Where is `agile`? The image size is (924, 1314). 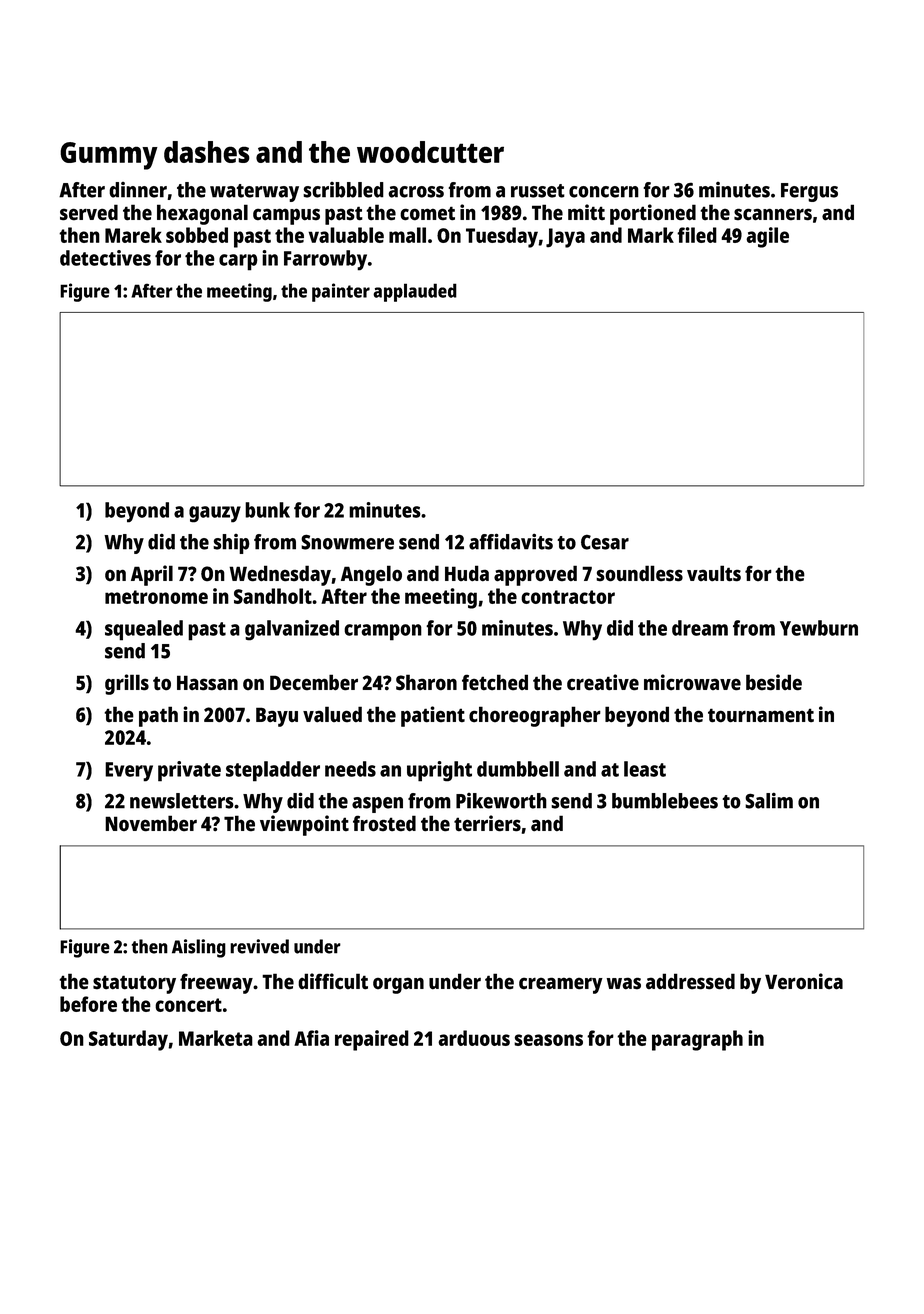 agile is located at coordinates (767, 237).
